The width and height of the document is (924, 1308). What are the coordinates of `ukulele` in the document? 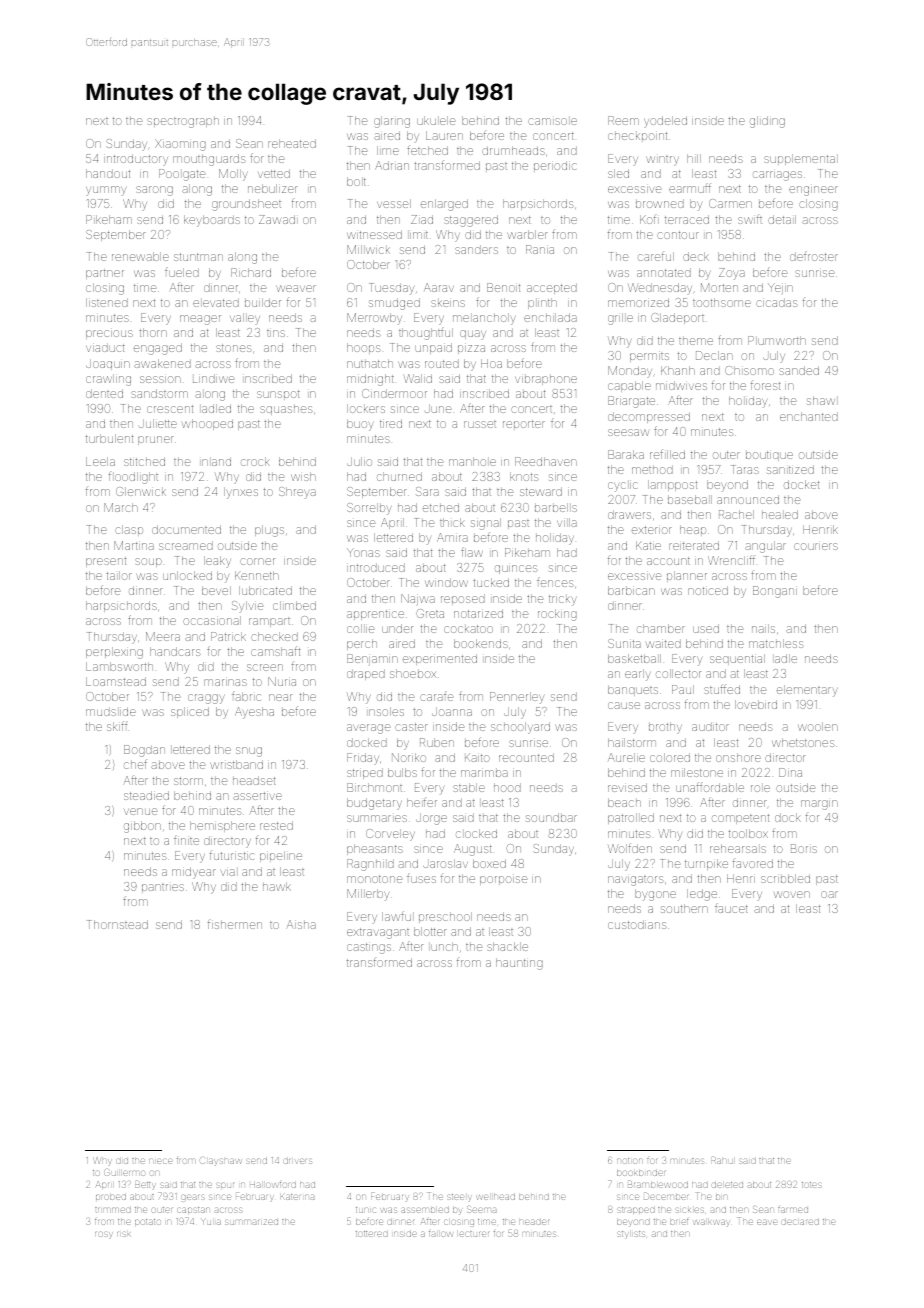 It's located at (436, 120).
